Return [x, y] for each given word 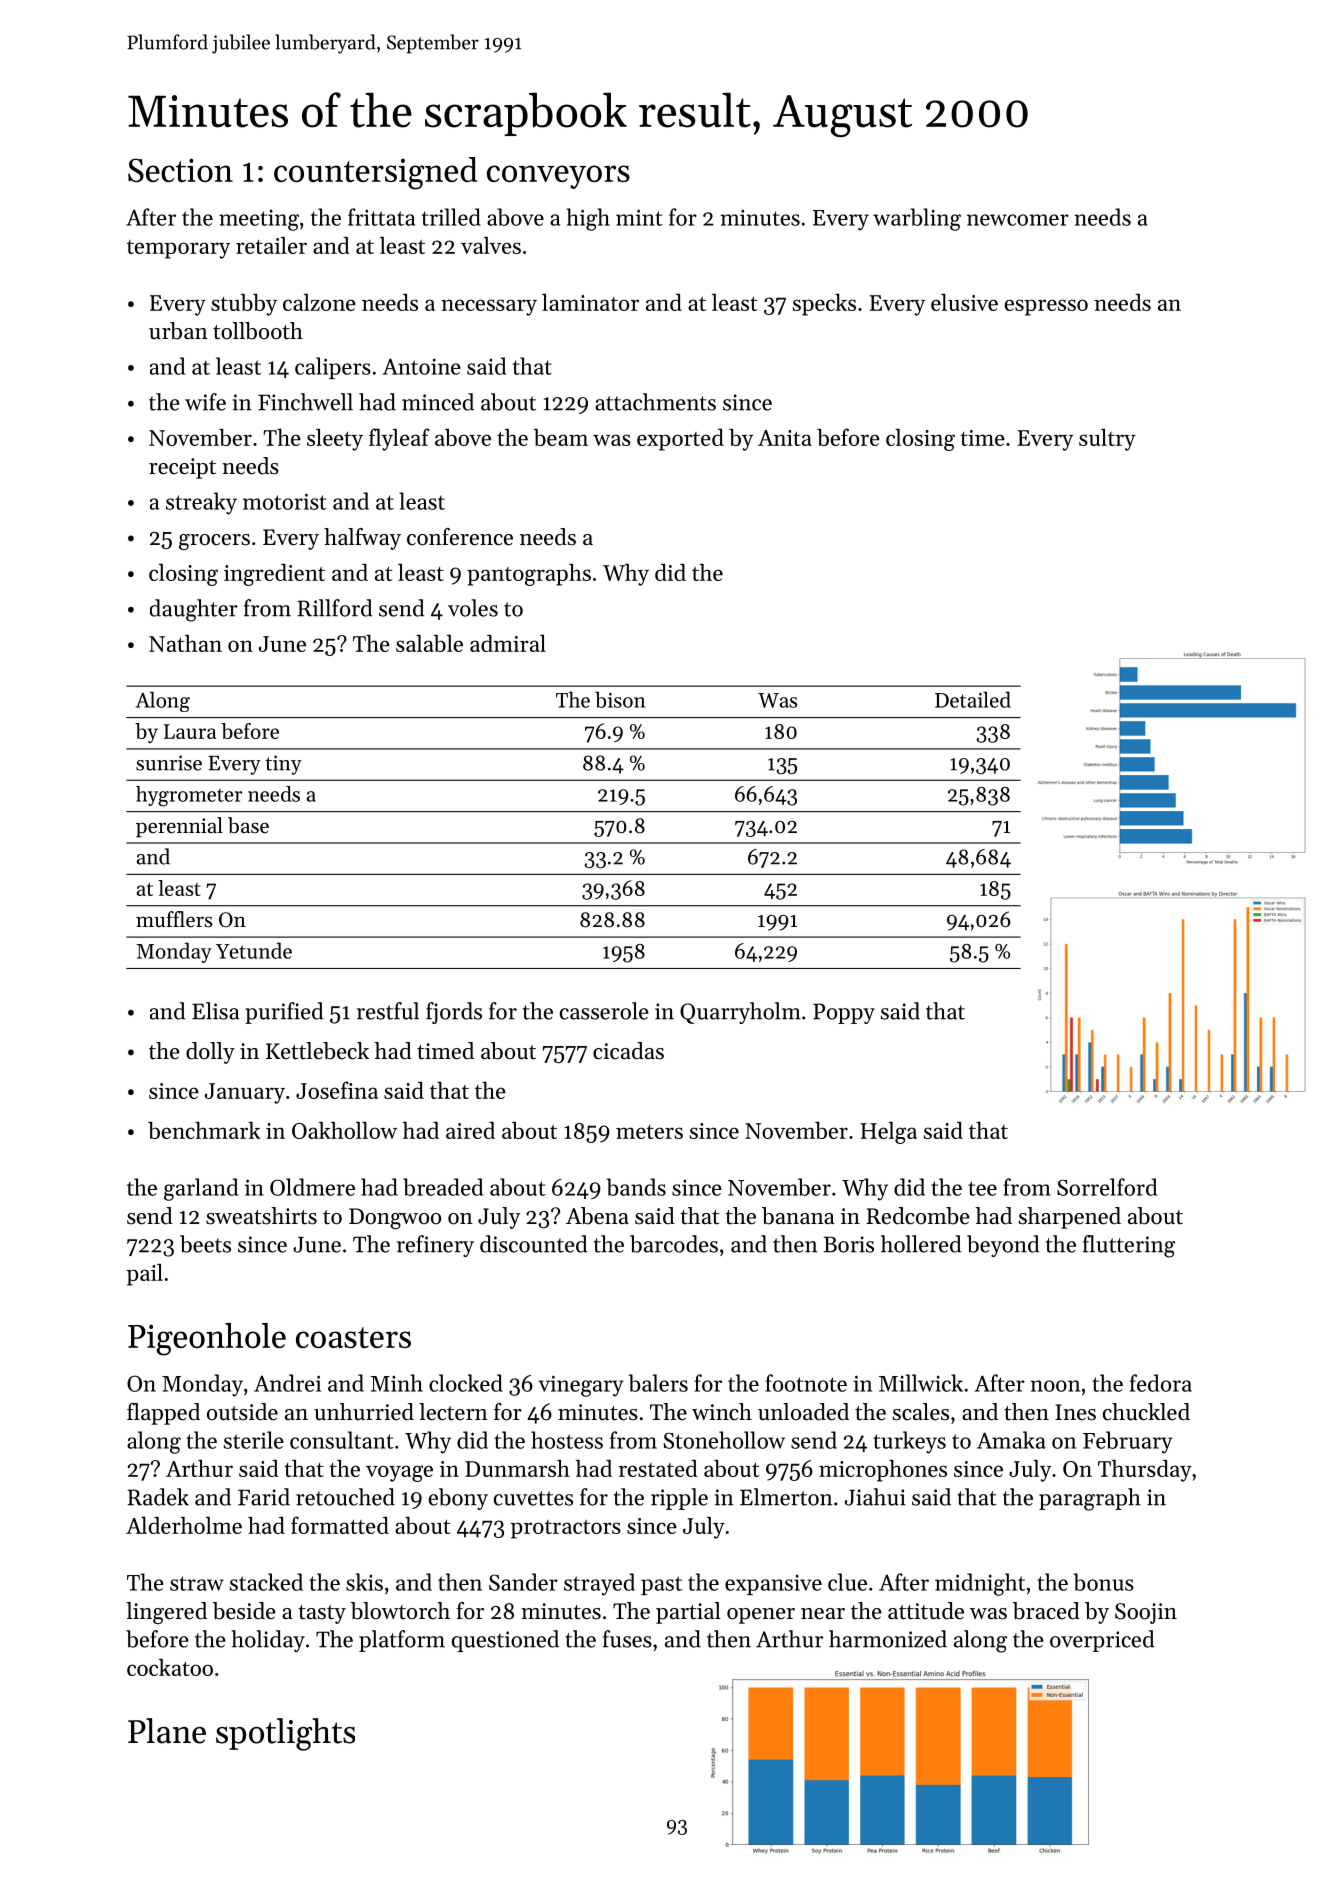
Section [180, 170]
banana [798, 1216]
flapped [163, 1414]
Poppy [844, 1013]
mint [639, 217]
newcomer [1018, 220]
